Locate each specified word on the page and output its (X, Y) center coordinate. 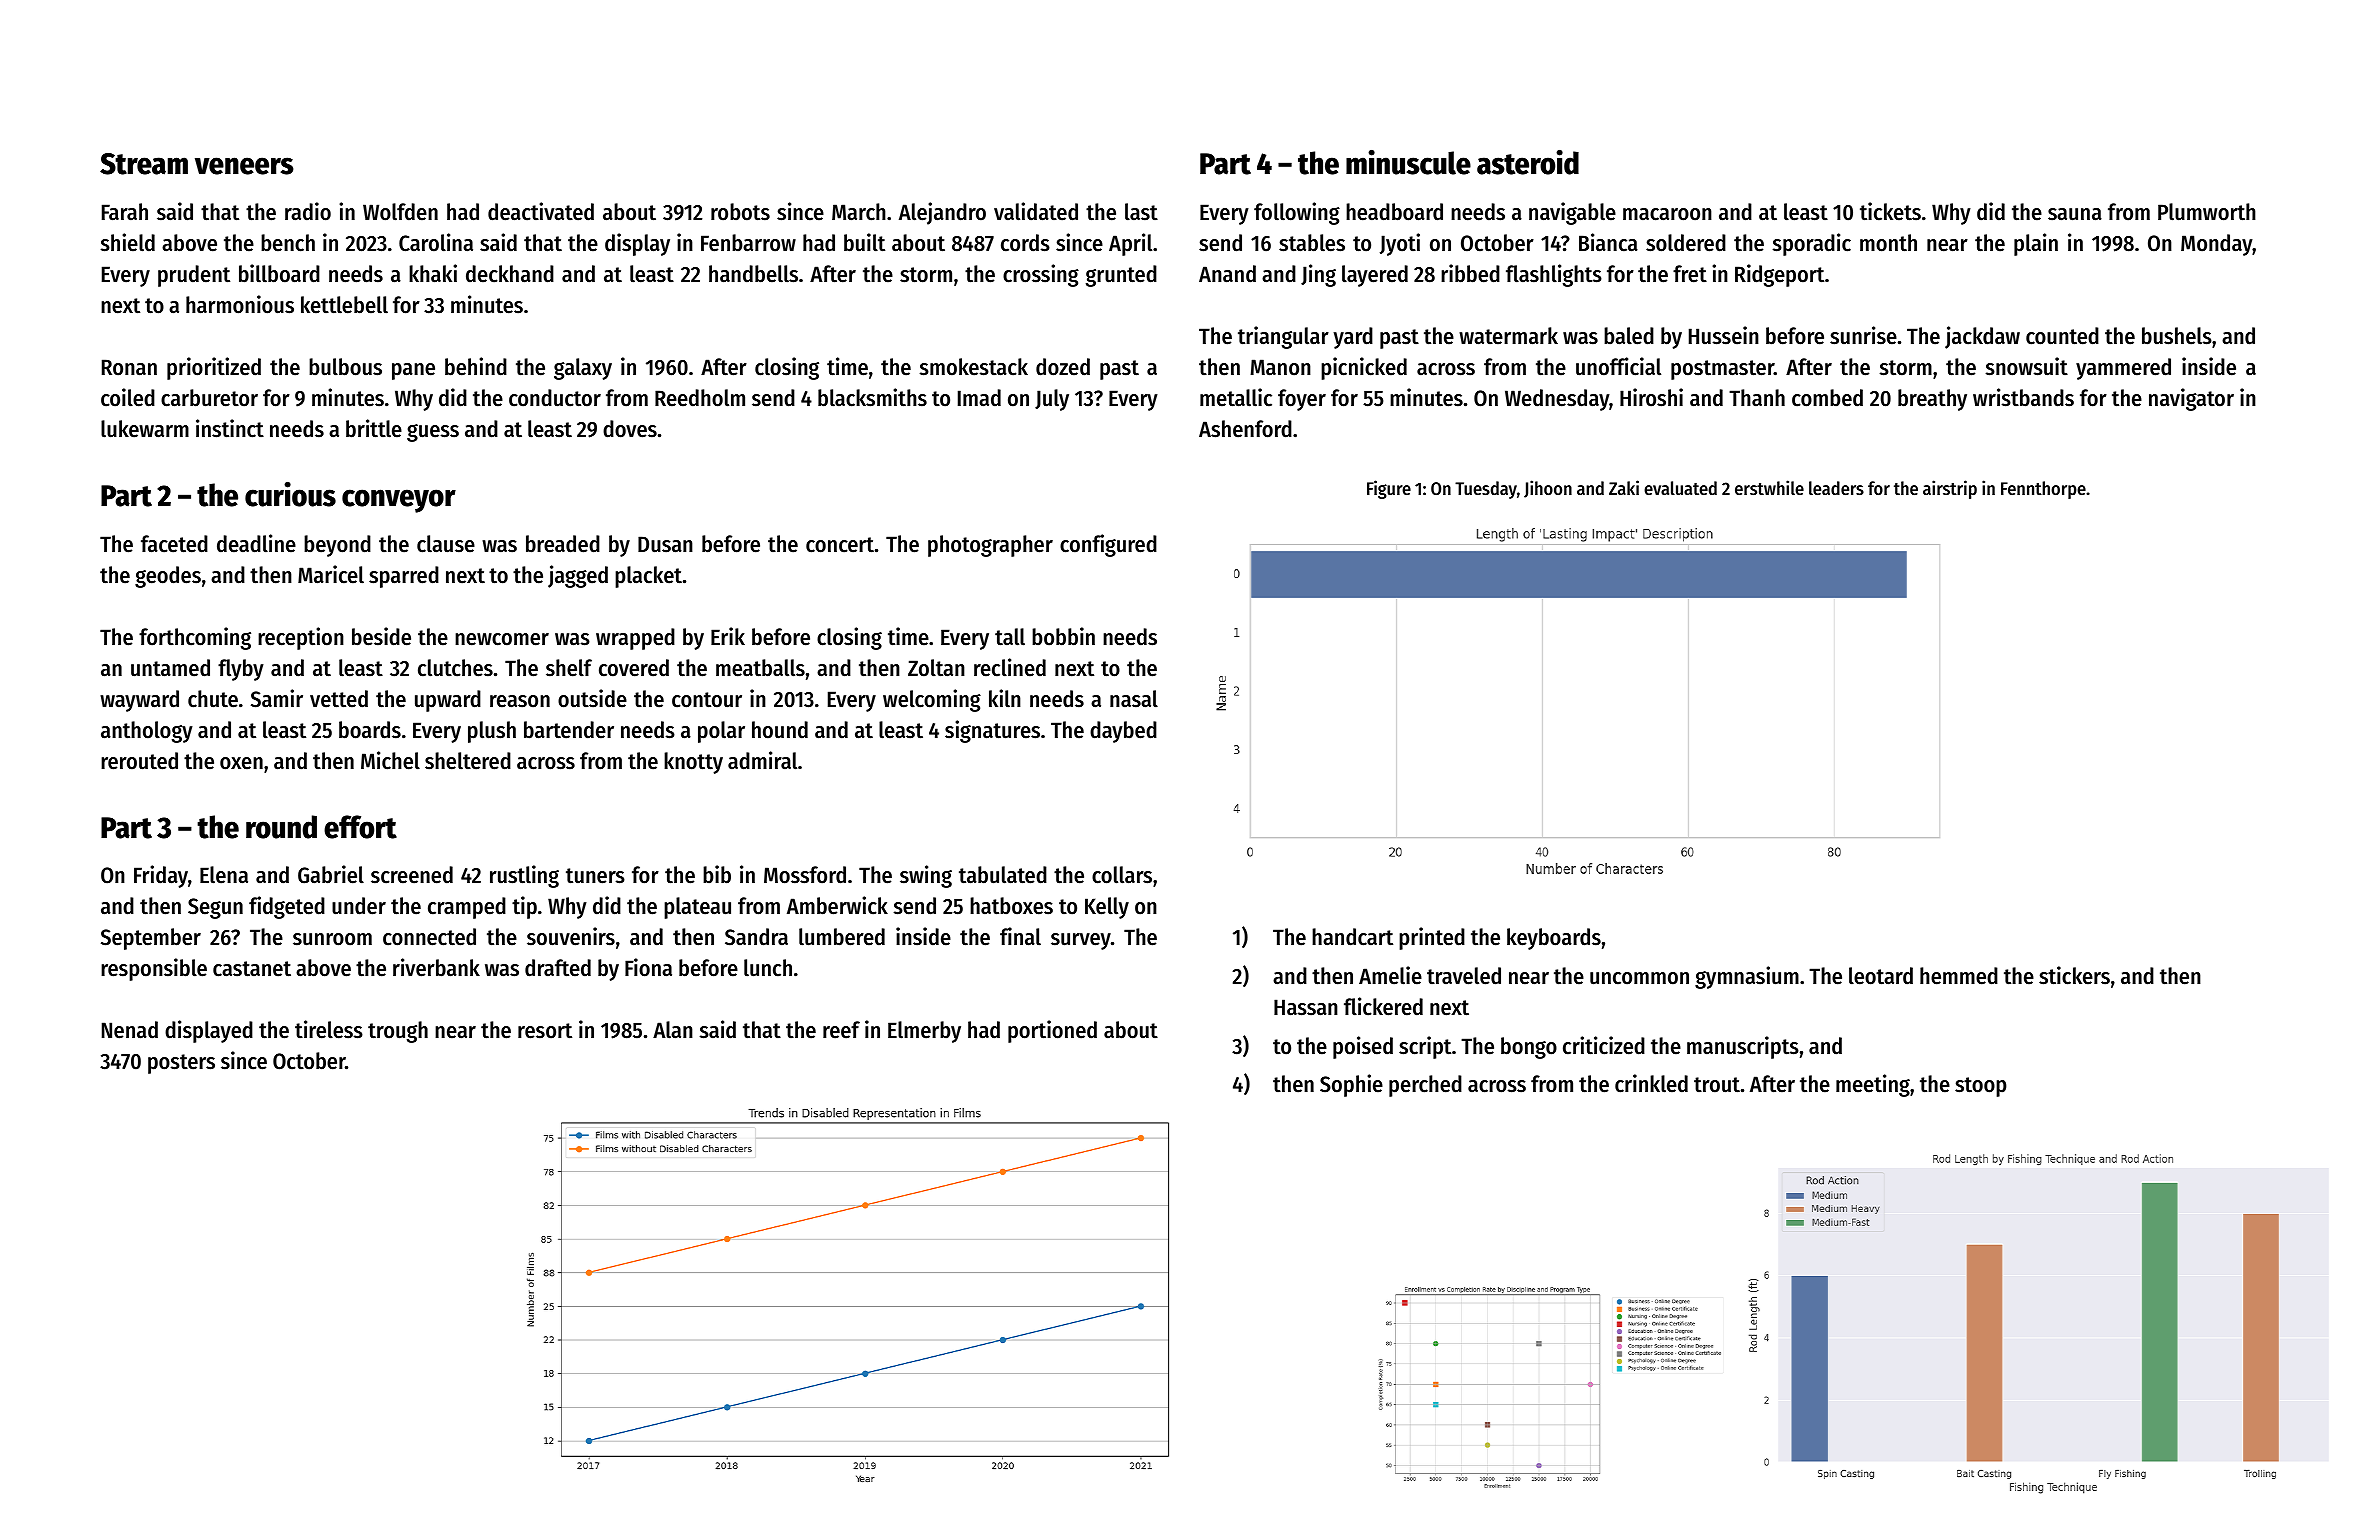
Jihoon (1548, 489)
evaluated (1680, 488)
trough (398, 1032)
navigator (2191, 399)
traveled (1464, 976)
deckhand (510, 274)
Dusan (665, 544)
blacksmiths (872, 397)
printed (1432, 938)
